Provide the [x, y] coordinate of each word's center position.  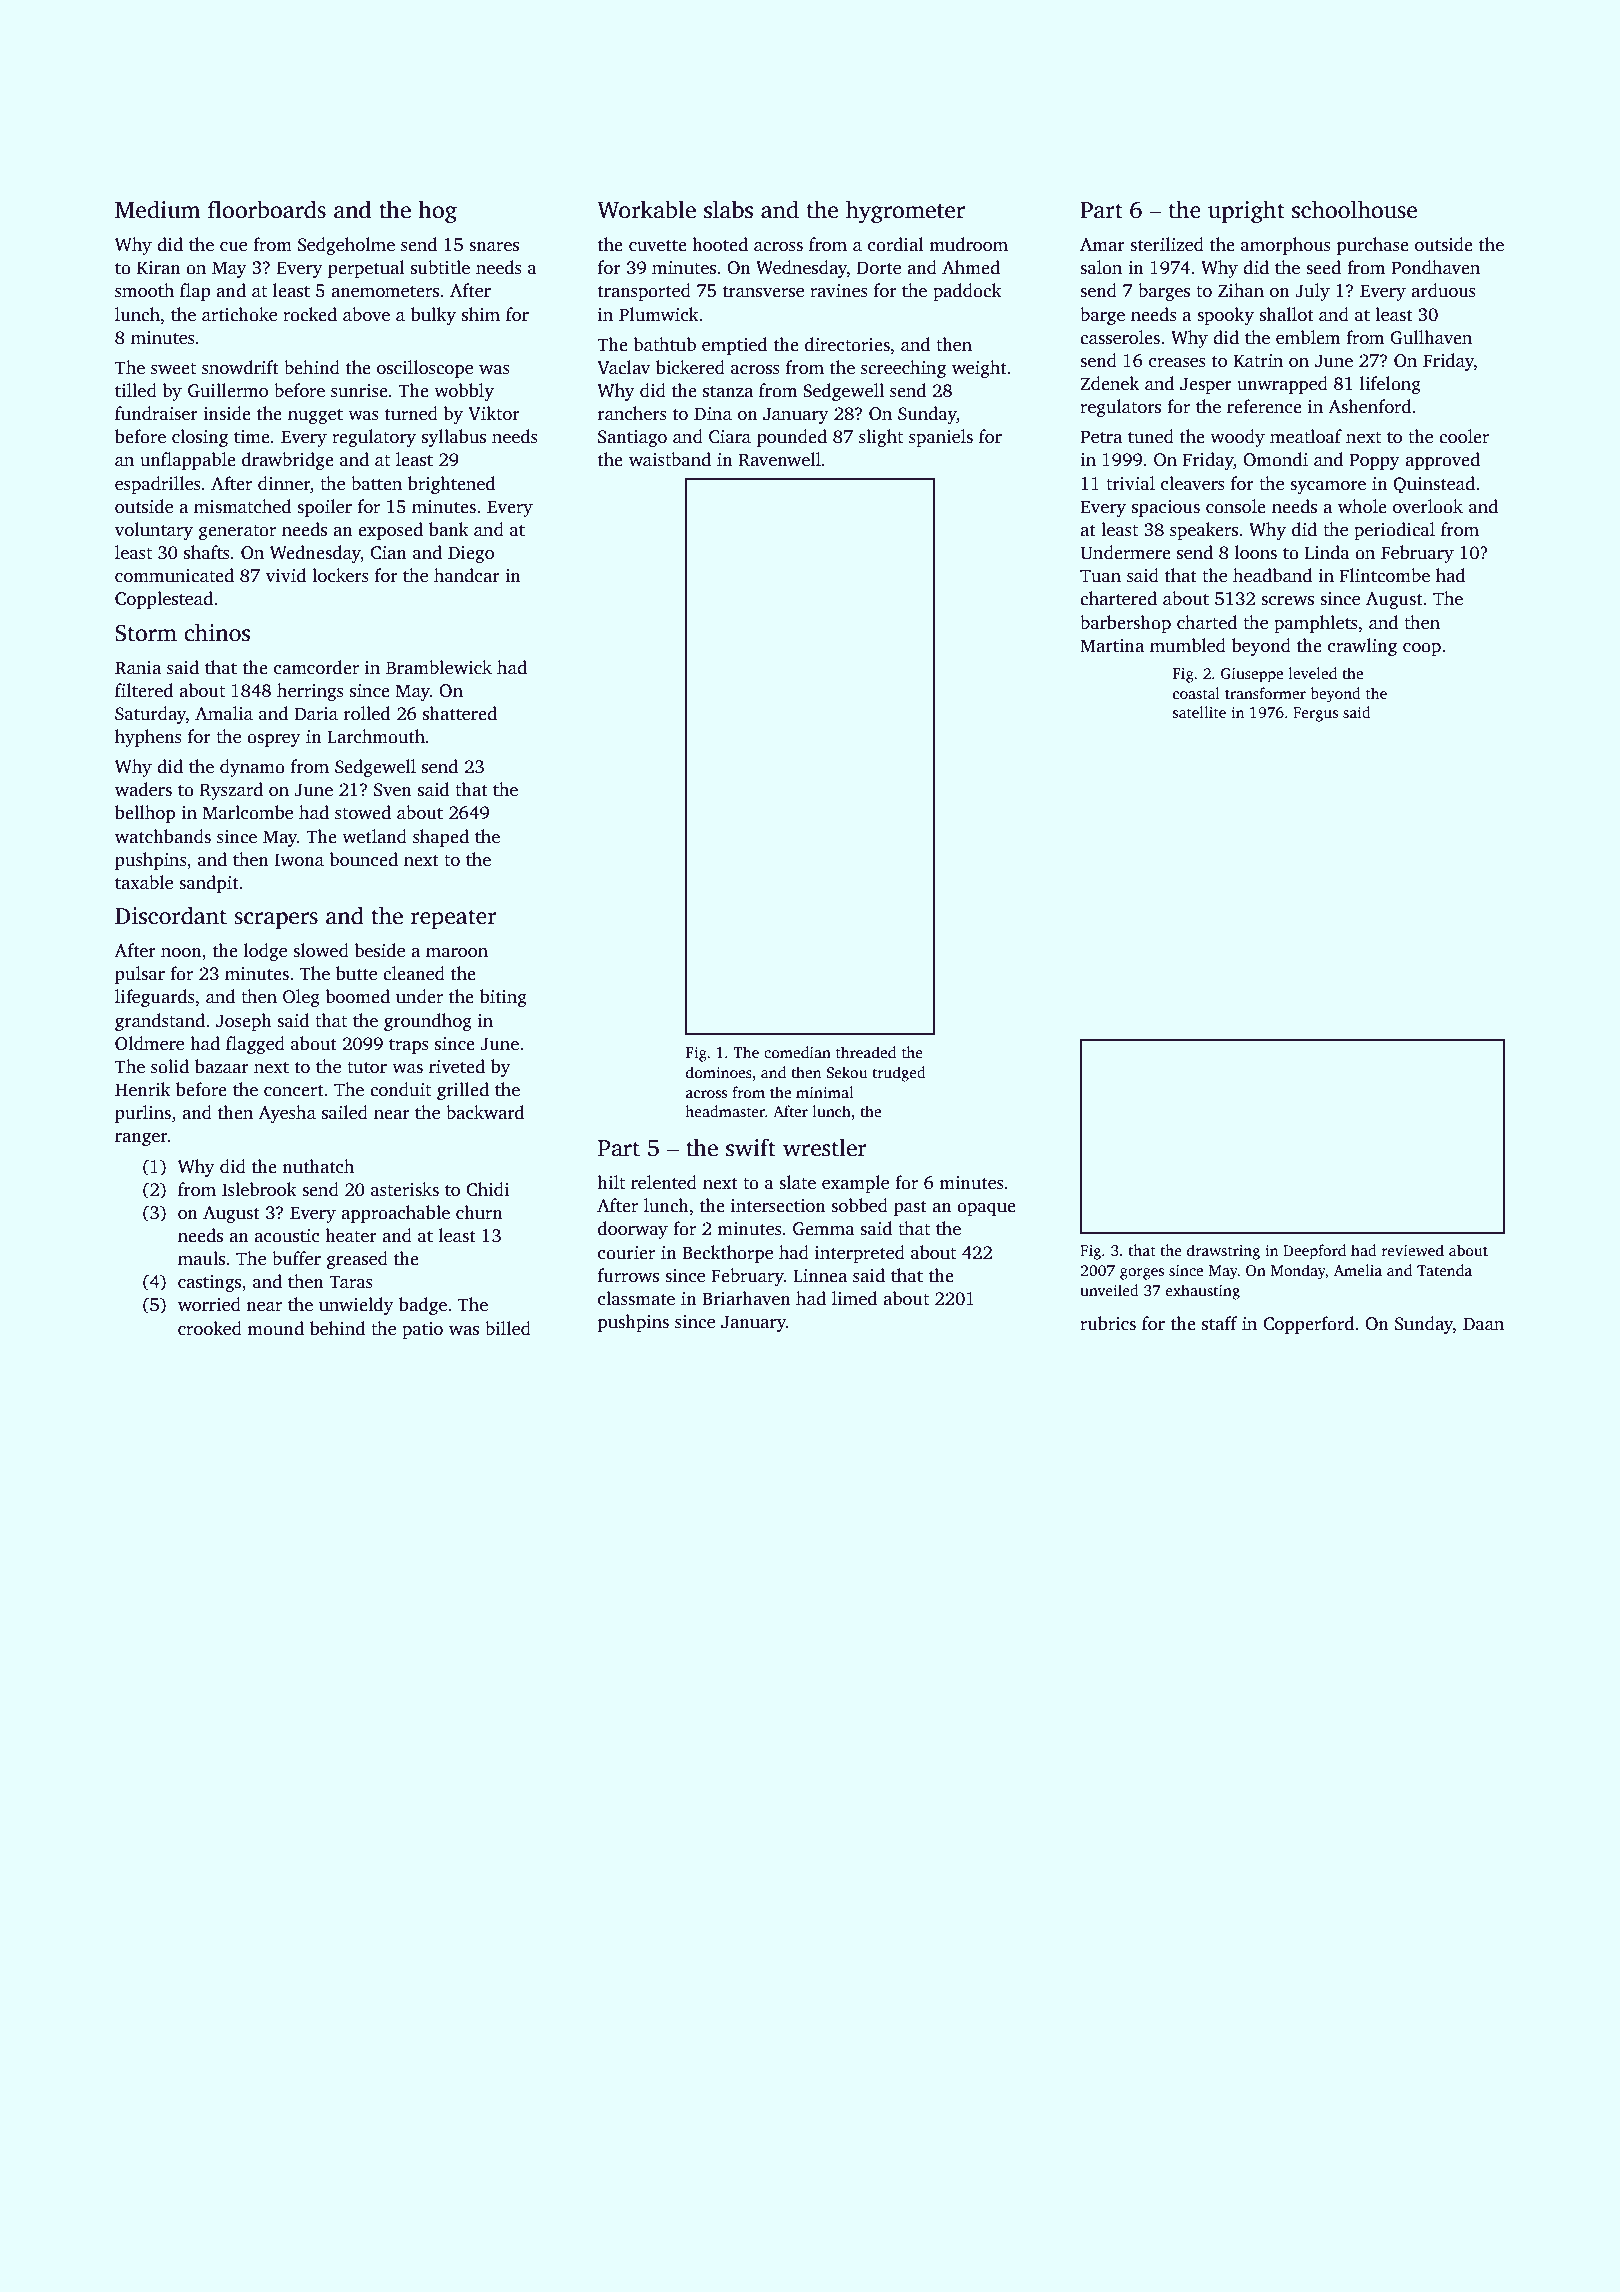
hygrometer [905, 212]
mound [275, 1328]
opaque [986, 1209]
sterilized [1167, 244]
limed [855, 1298]
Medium [157, 209]
